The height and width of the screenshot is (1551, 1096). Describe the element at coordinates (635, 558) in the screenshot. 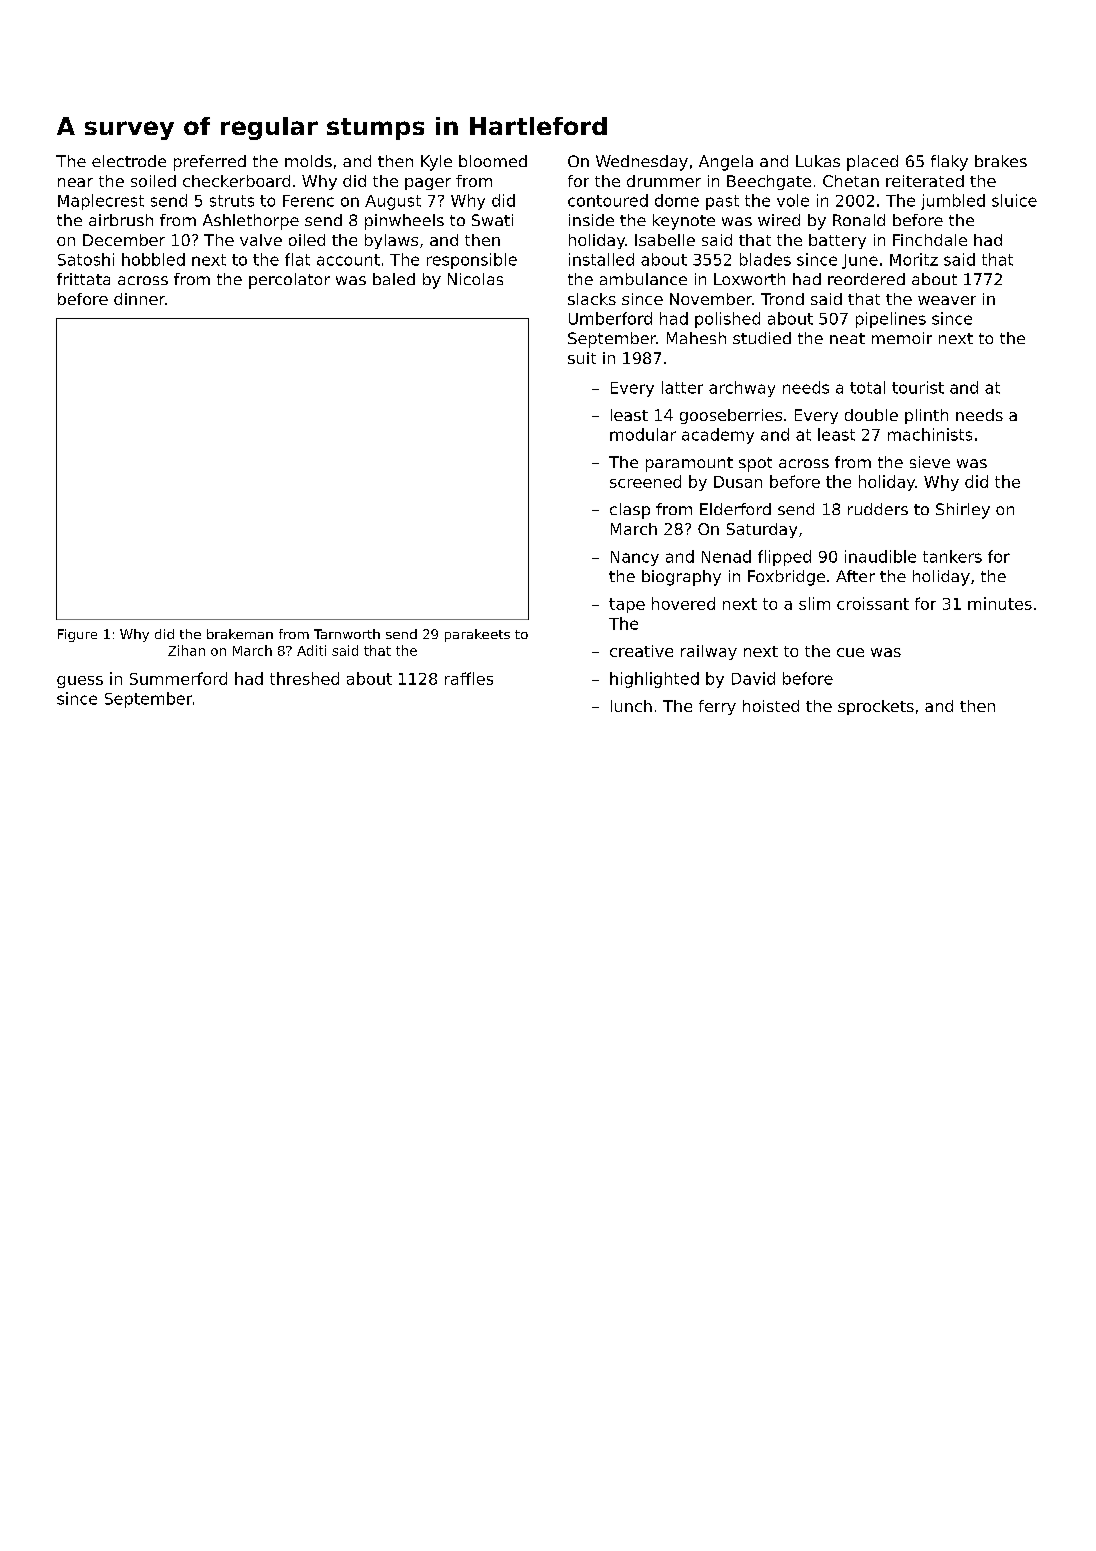

I see `Nancy` at that location.
